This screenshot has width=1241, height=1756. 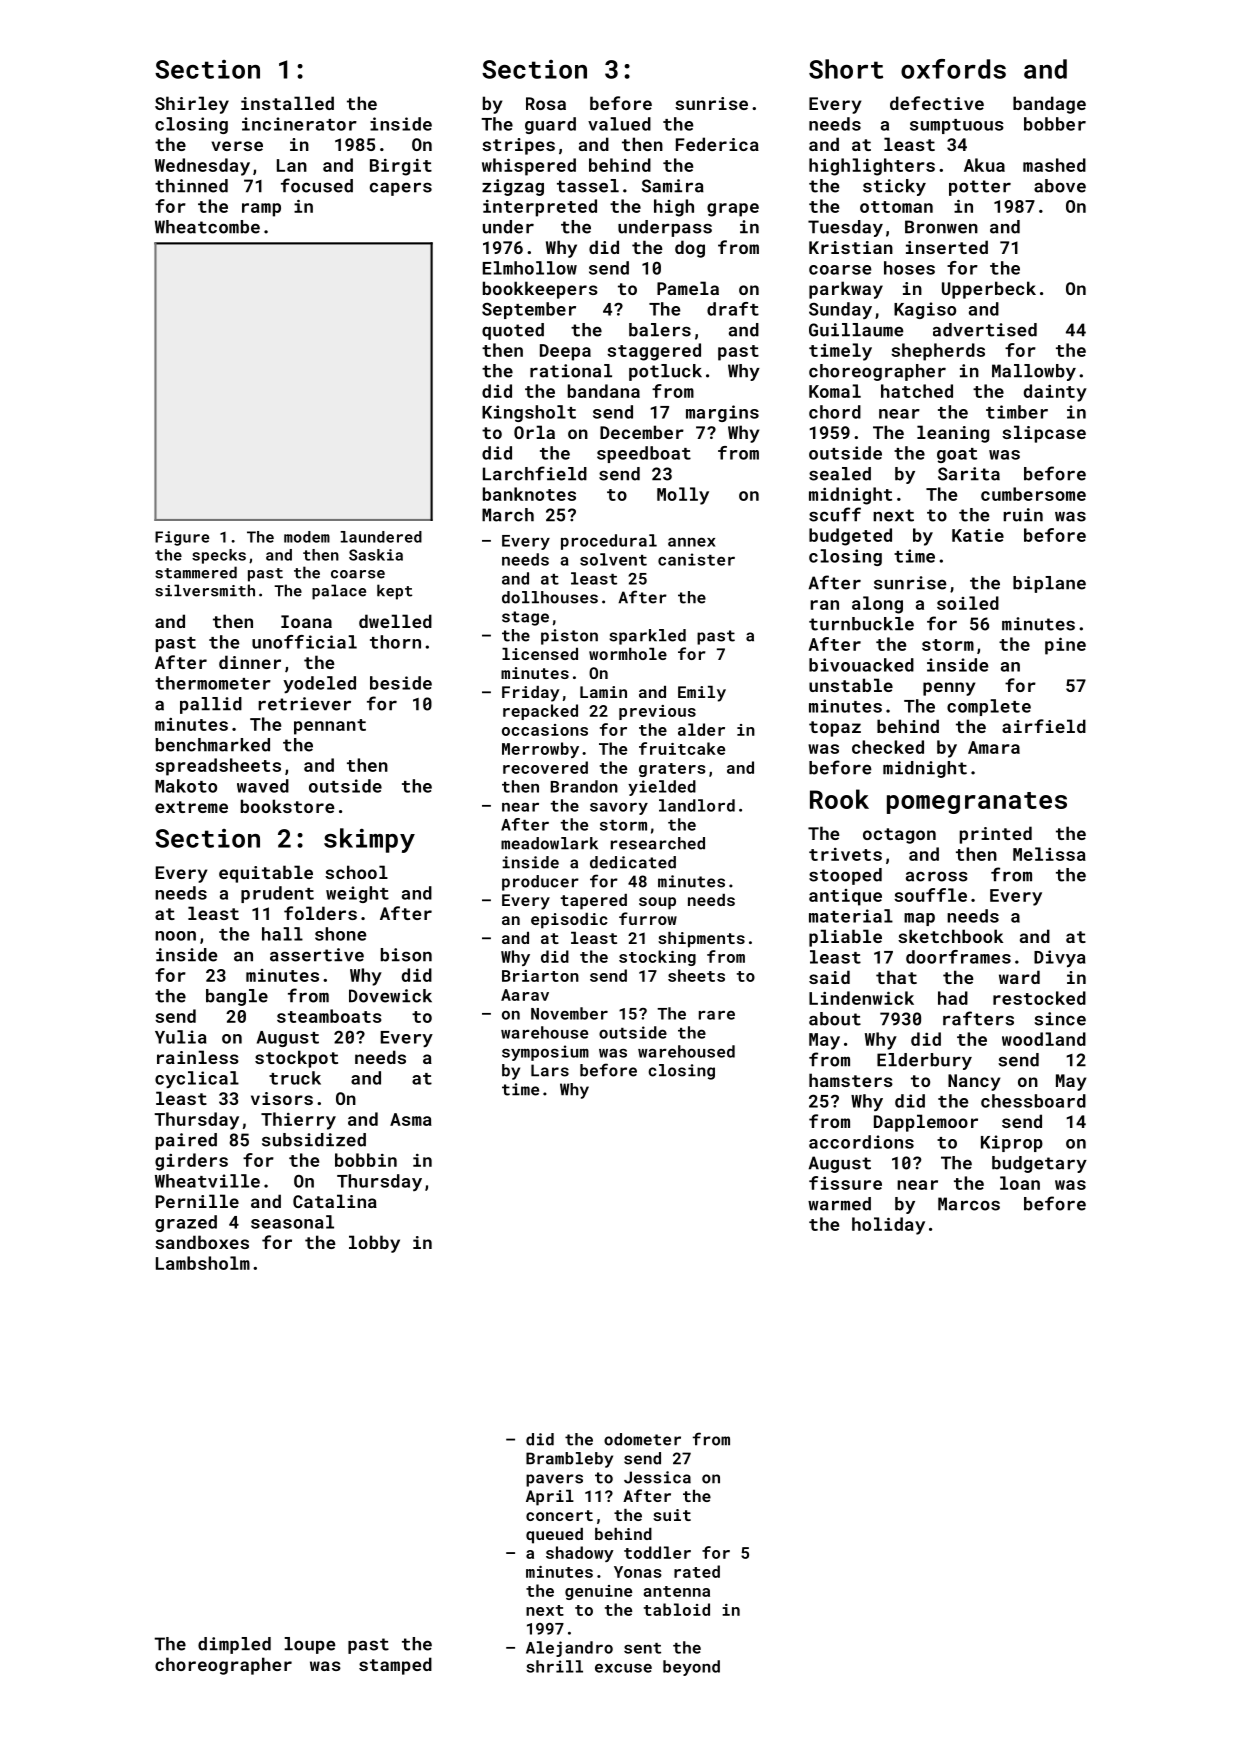 What do you see at coordinates (554, 1666) in the screenshot?
I see `shrill` at bounding box center [554, 1666].
